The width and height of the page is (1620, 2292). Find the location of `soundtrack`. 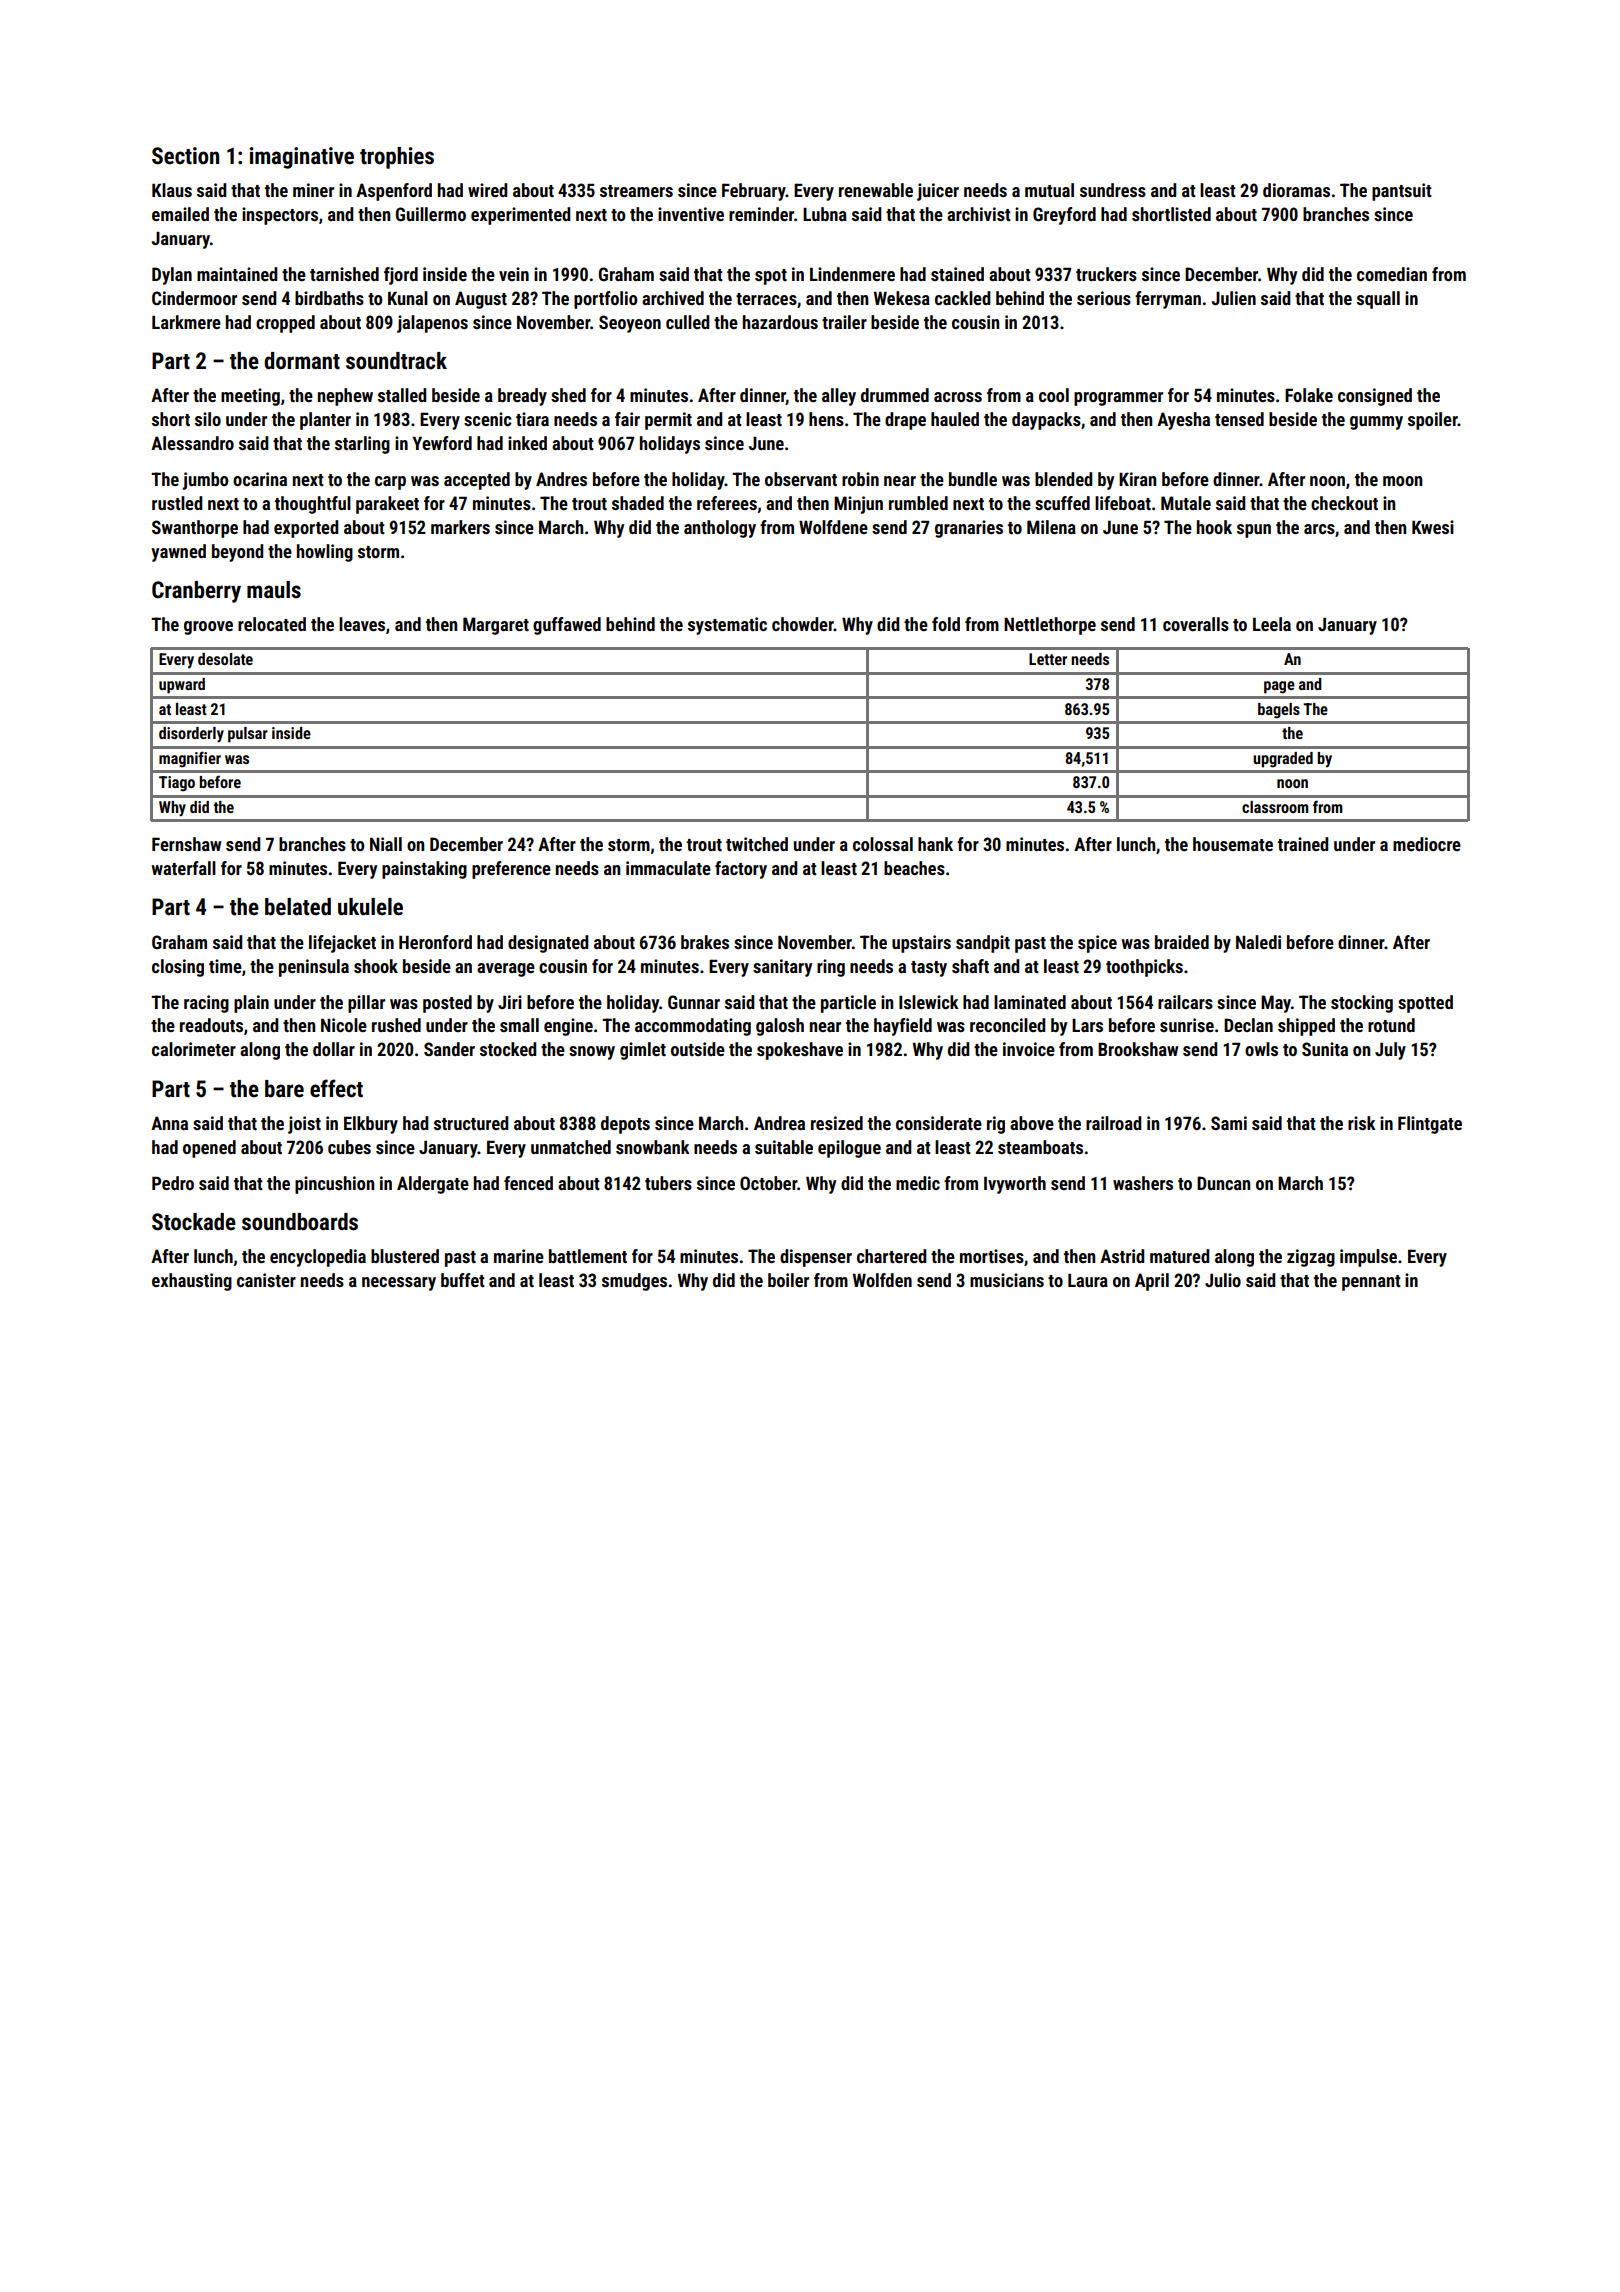

soundtrack is located at coordinates (396, 361).
